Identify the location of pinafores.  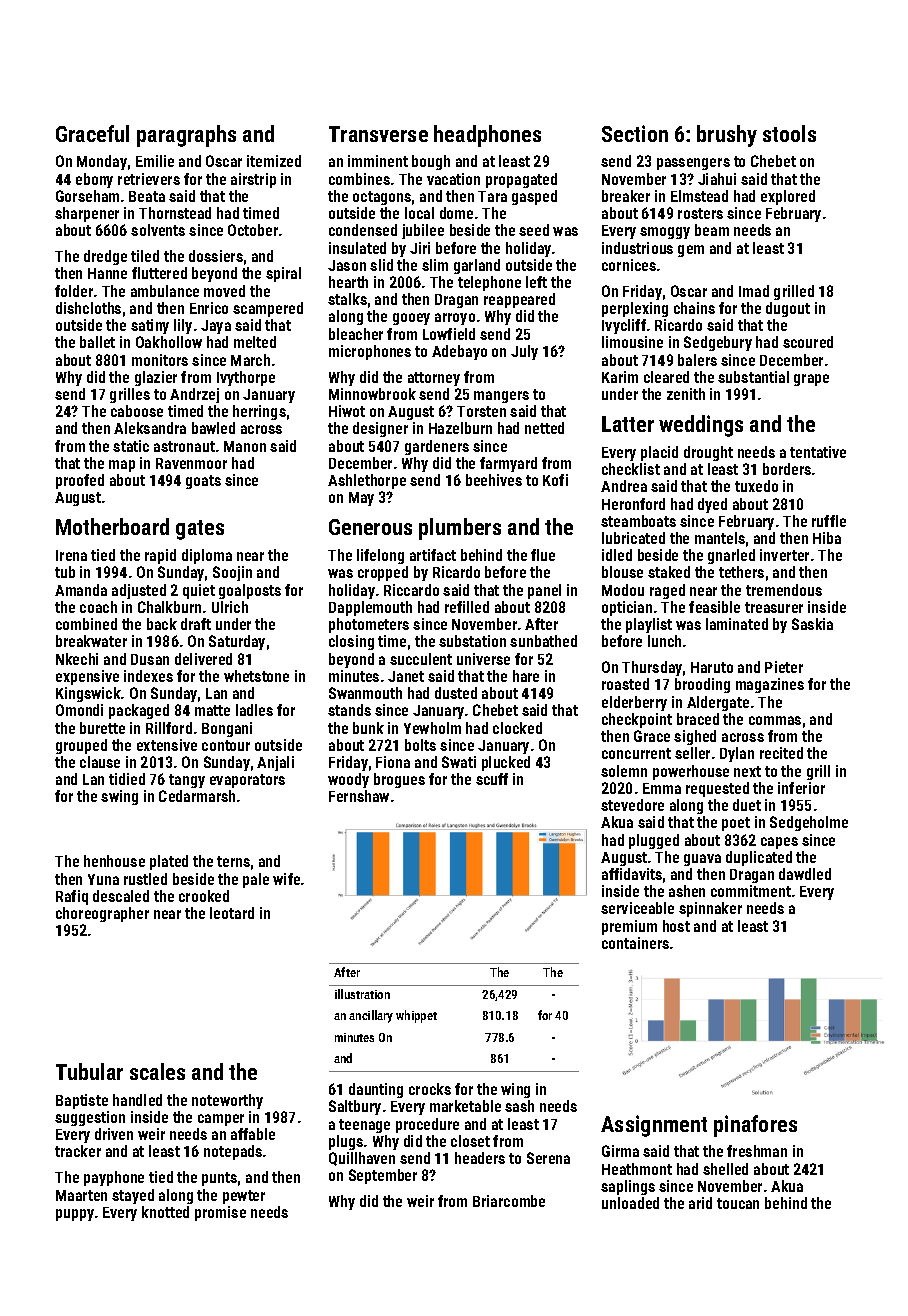
(755, 1126).
